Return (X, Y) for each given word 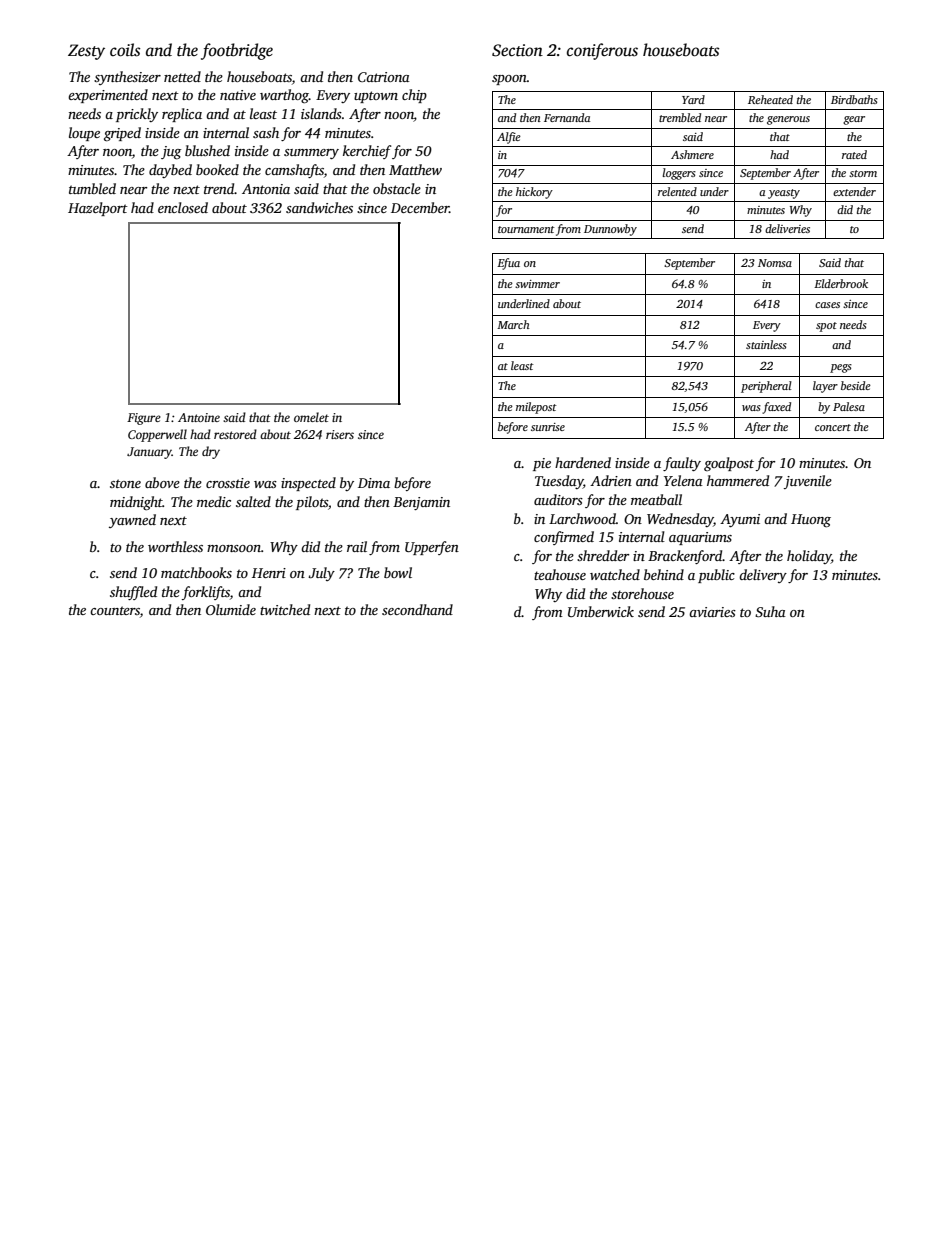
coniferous (602, 51)
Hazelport (98, 209)
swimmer (537, 284)
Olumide (231, 609)
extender (854, 191)
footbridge (237, 51)
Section (517, 50)
